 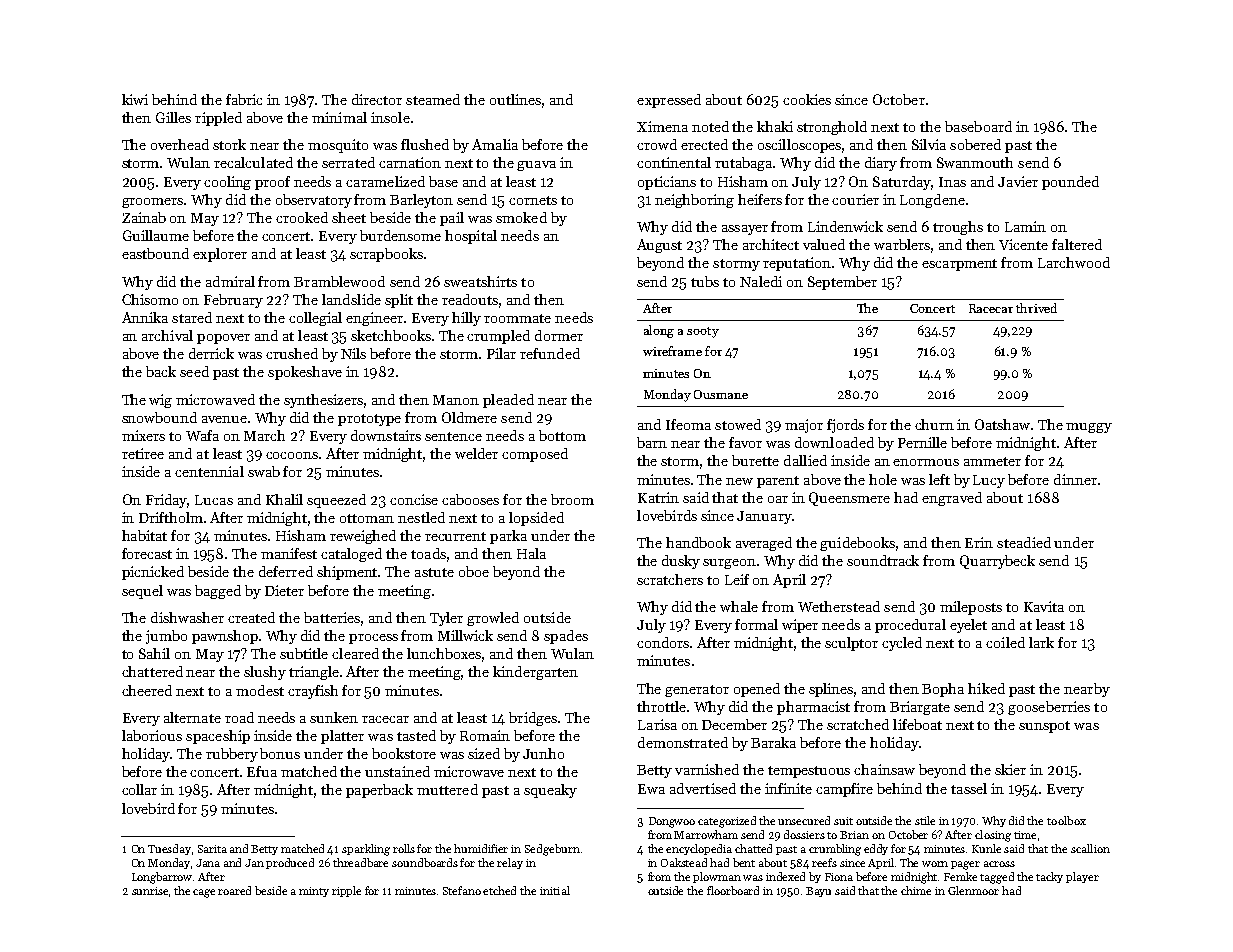 I want to click on floorboard, so click(x=733, y=890).
